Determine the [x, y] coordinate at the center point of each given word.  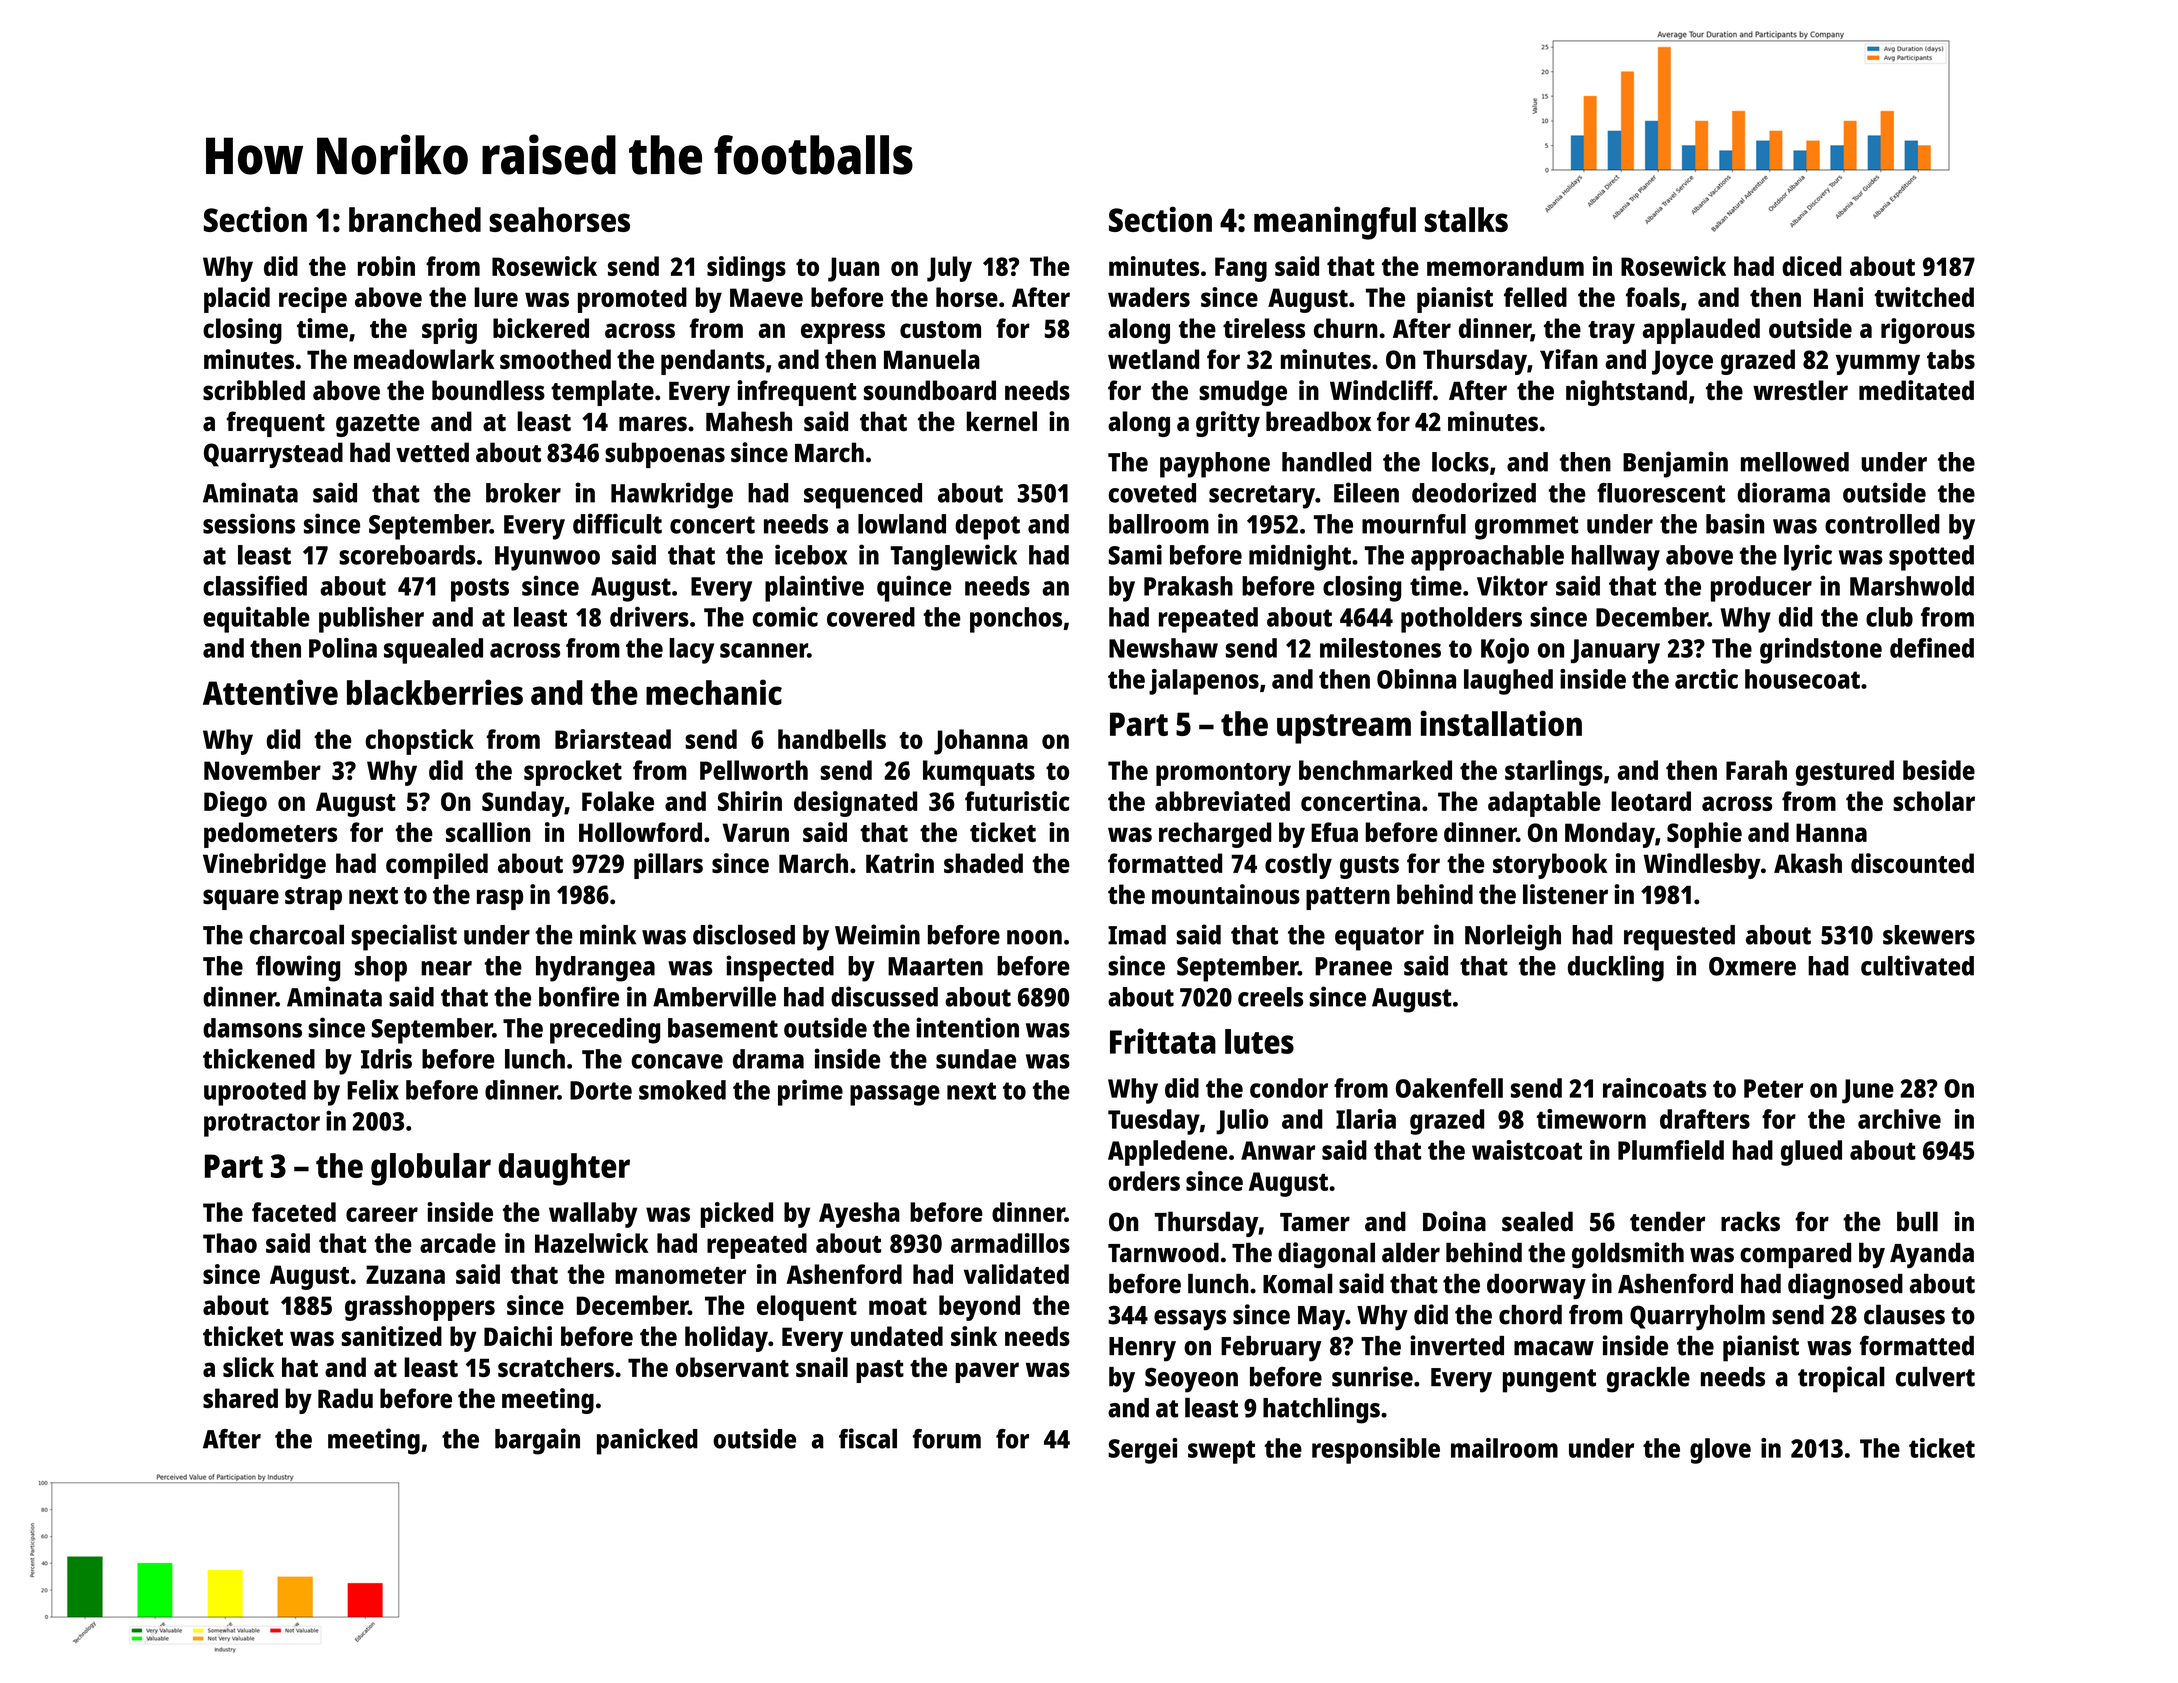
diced [1812, 266]
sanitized [391, 1336]
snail [822, 1367]
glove [1720, 1451]
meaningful [1335, 223]
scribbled [254, 390]
